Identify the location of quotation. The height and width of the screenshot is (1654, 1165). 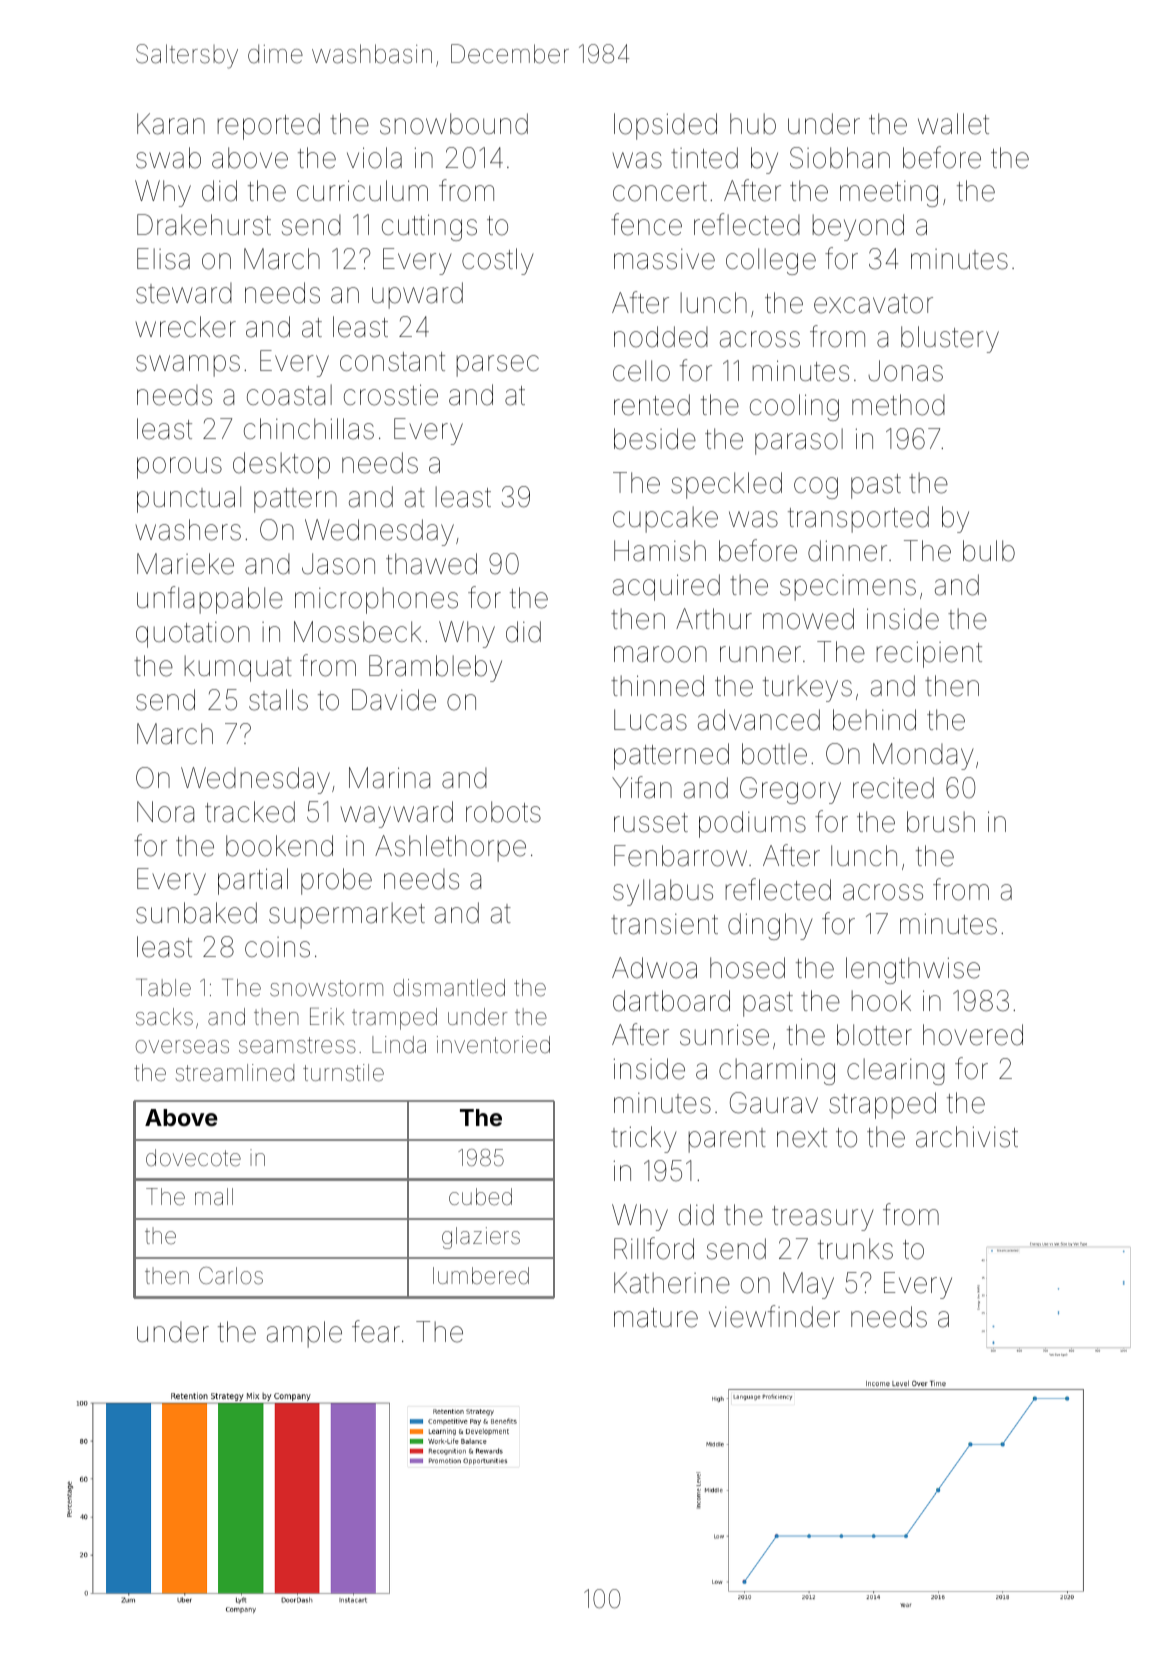
(193, 635).
